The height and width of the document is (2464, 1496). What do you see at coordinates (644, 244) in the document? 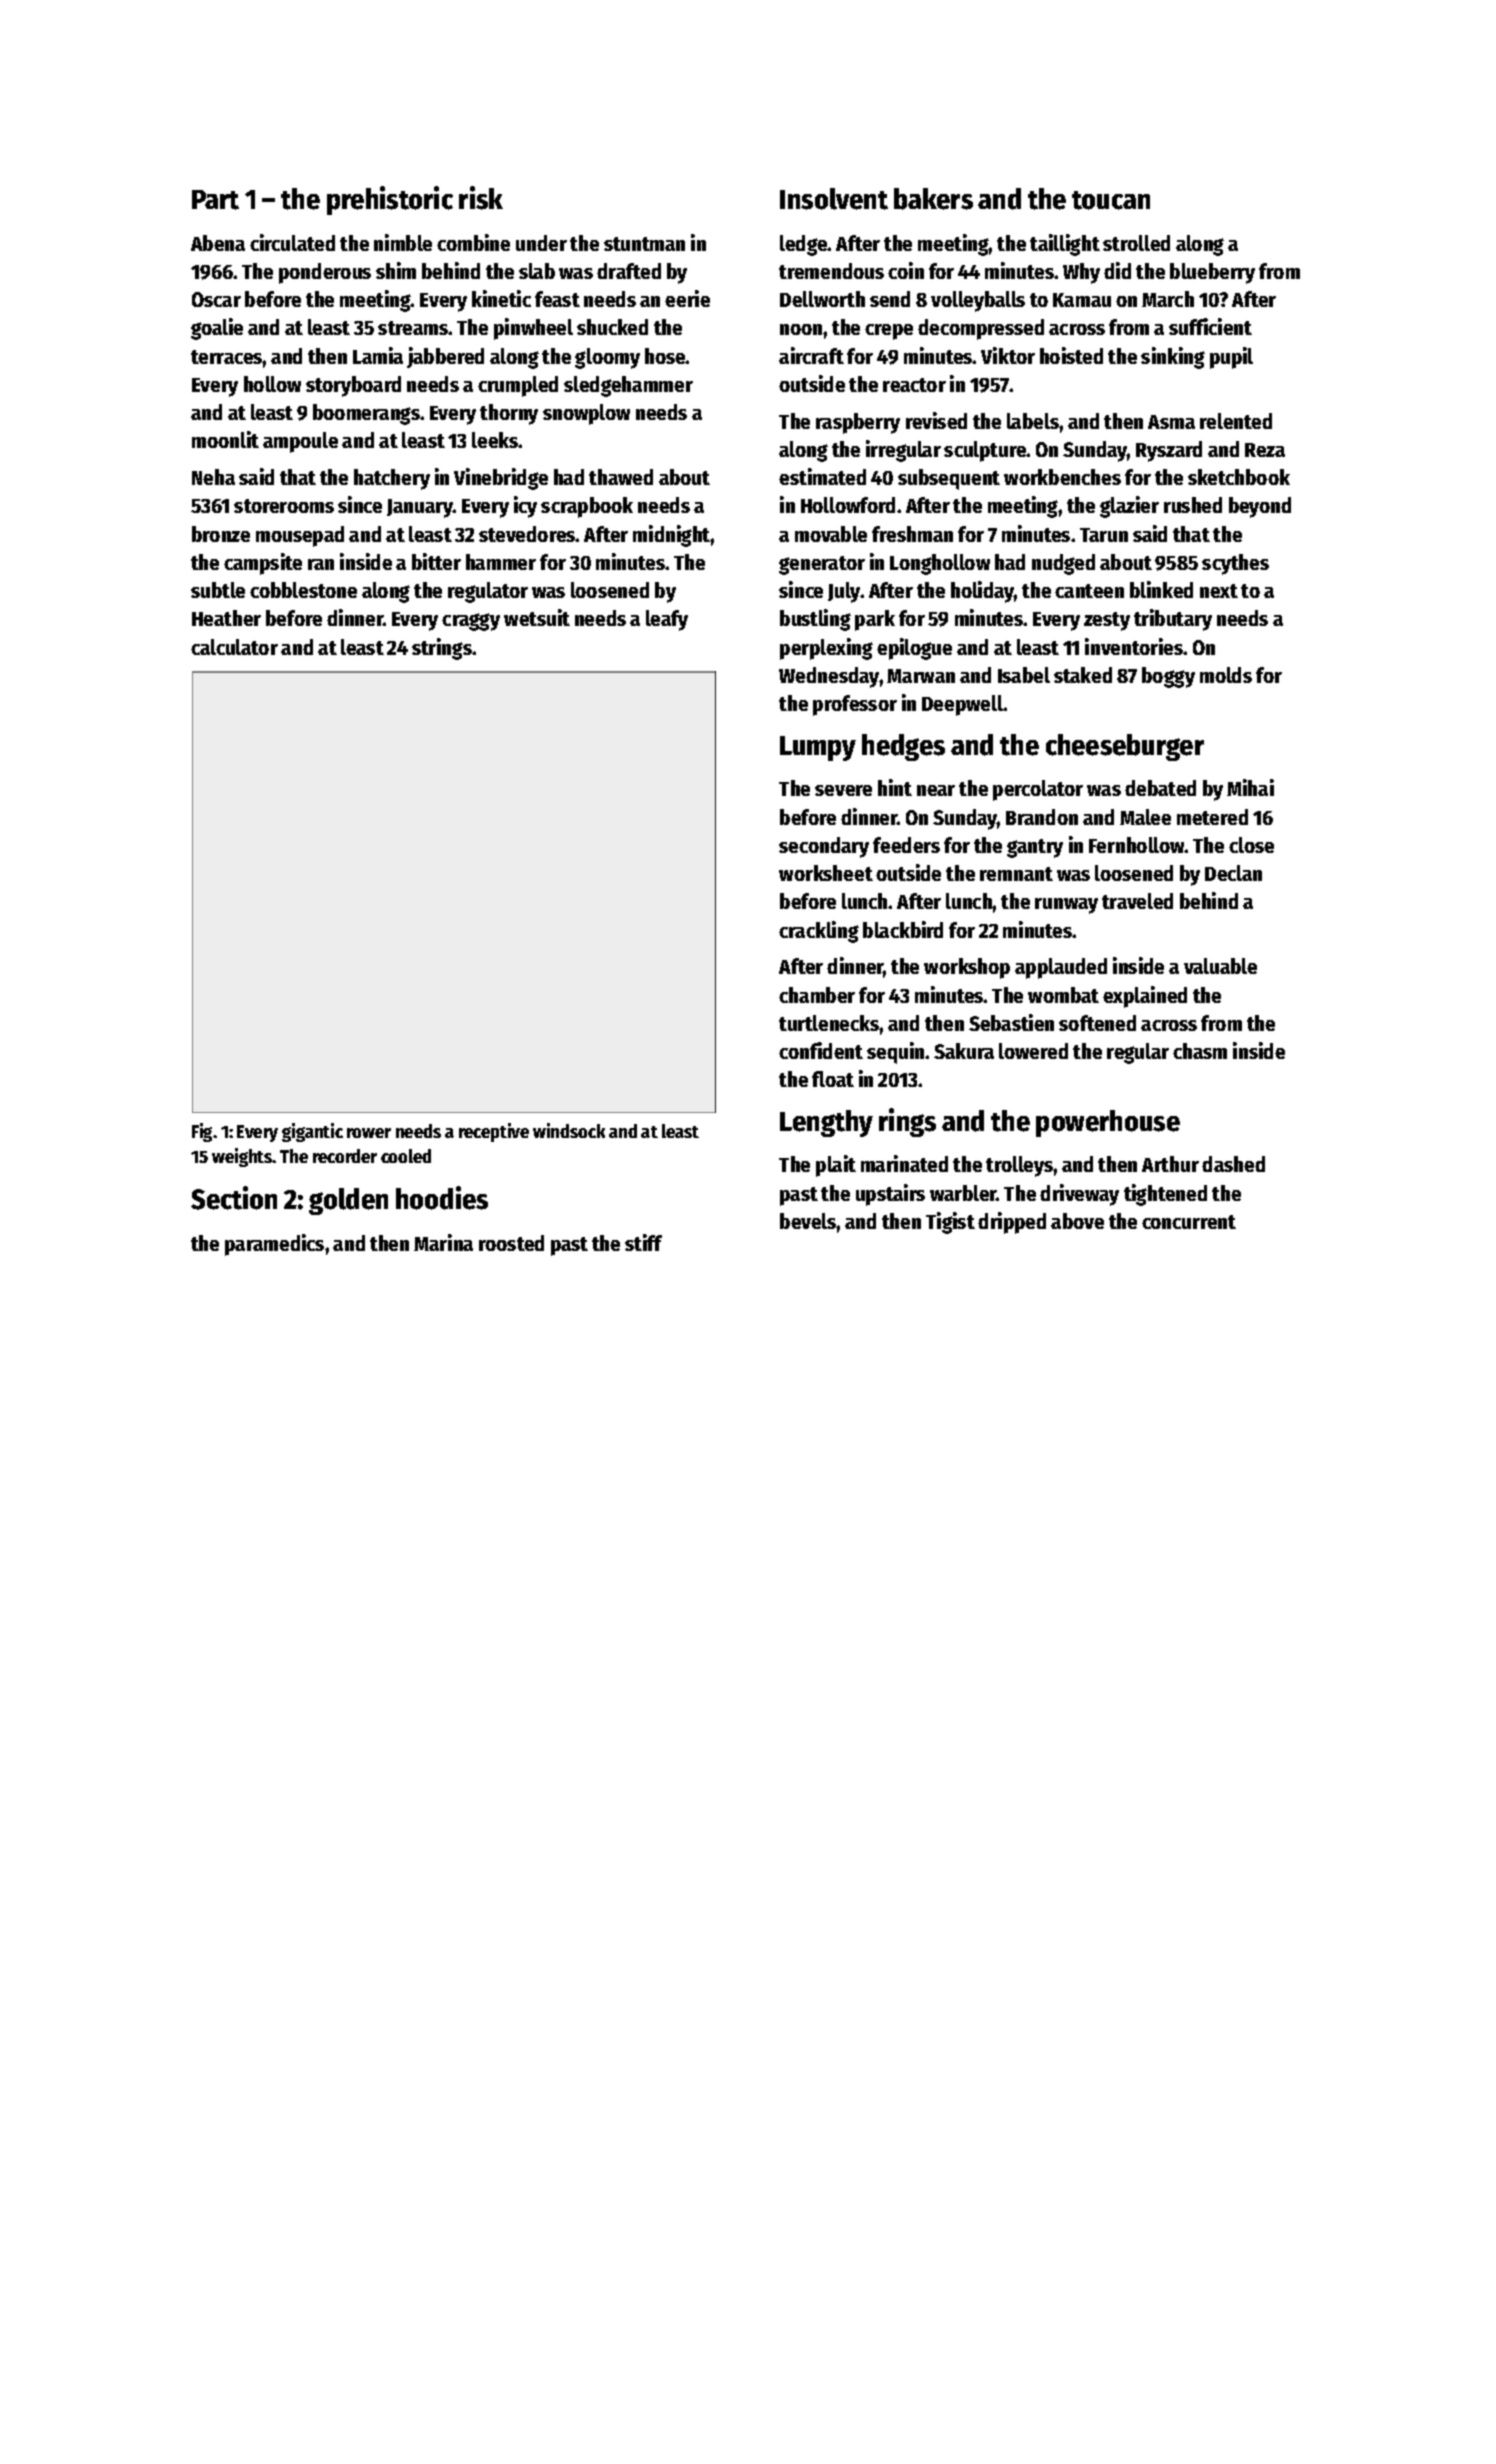
I see `stuntman` at bounding box center [644, 244].
